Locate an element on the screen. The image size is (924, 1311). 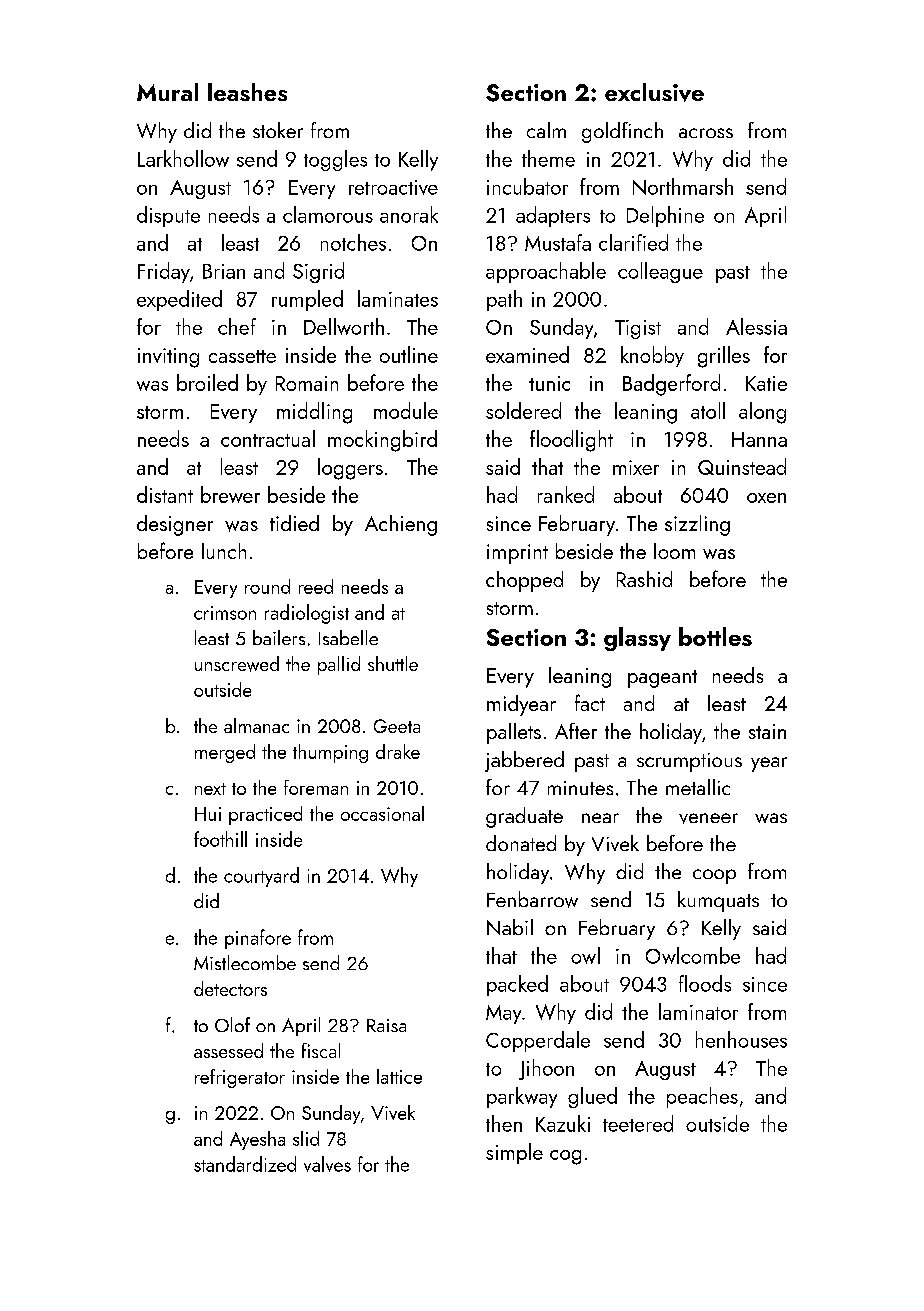
assessed is located at coordinates (228, 1050).
